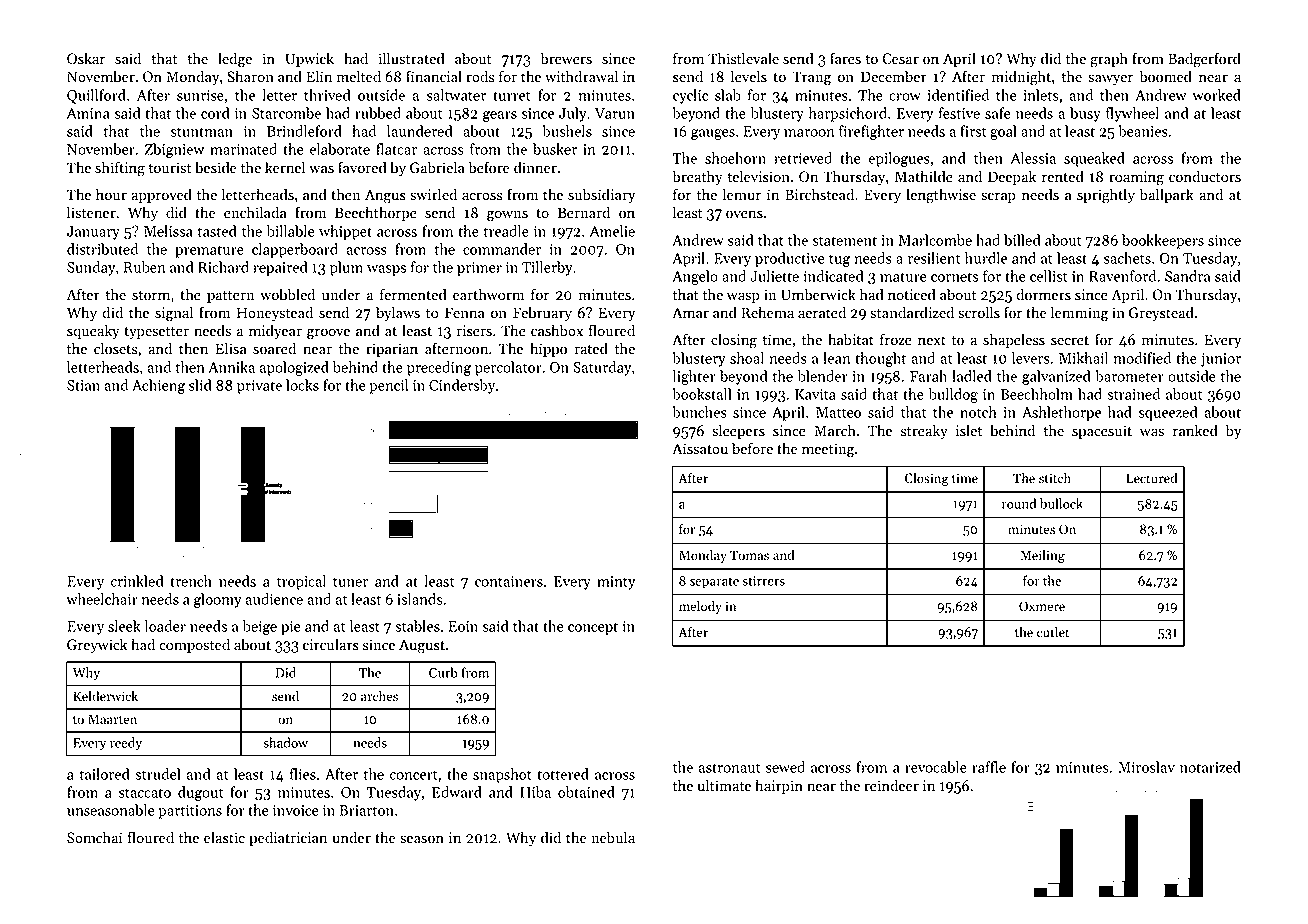  What do you see at coordinates (301, 582) in the screenshot?
I see `tropical` at bounding box center [301, 582].
